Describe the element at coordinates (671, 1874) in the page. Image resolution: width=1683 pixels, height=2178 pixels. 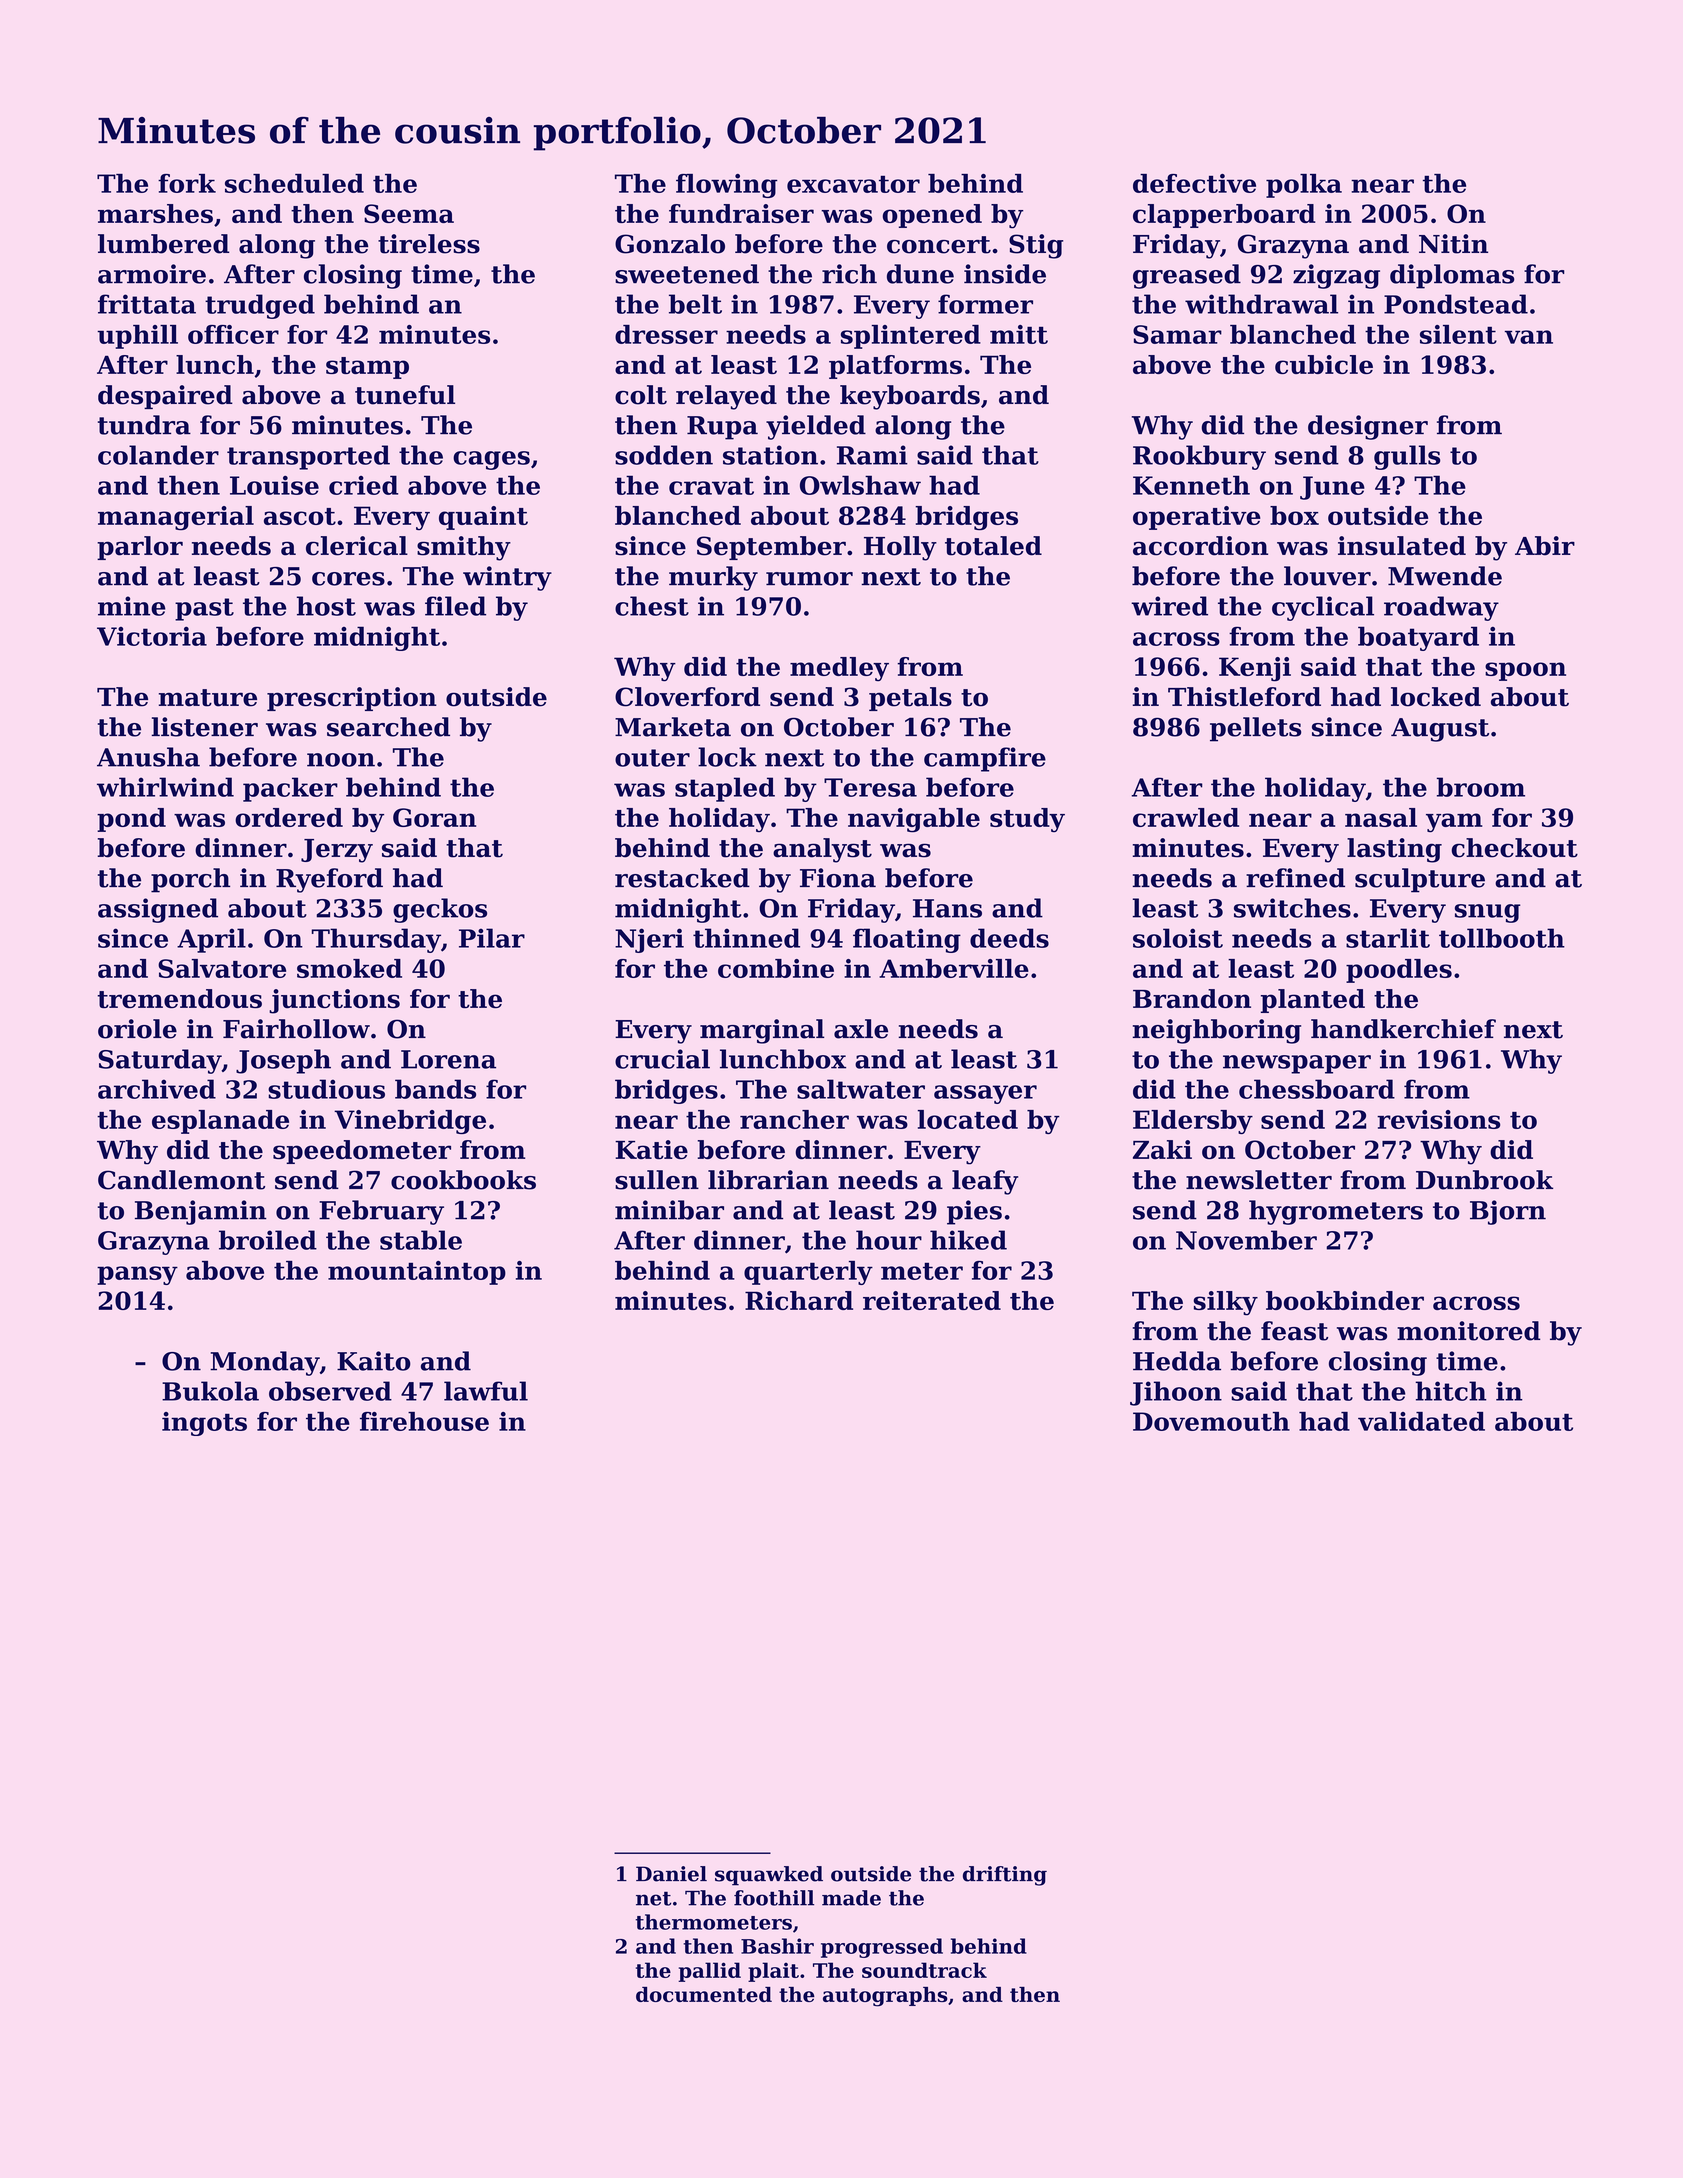
I see `Daniel` at that location.
